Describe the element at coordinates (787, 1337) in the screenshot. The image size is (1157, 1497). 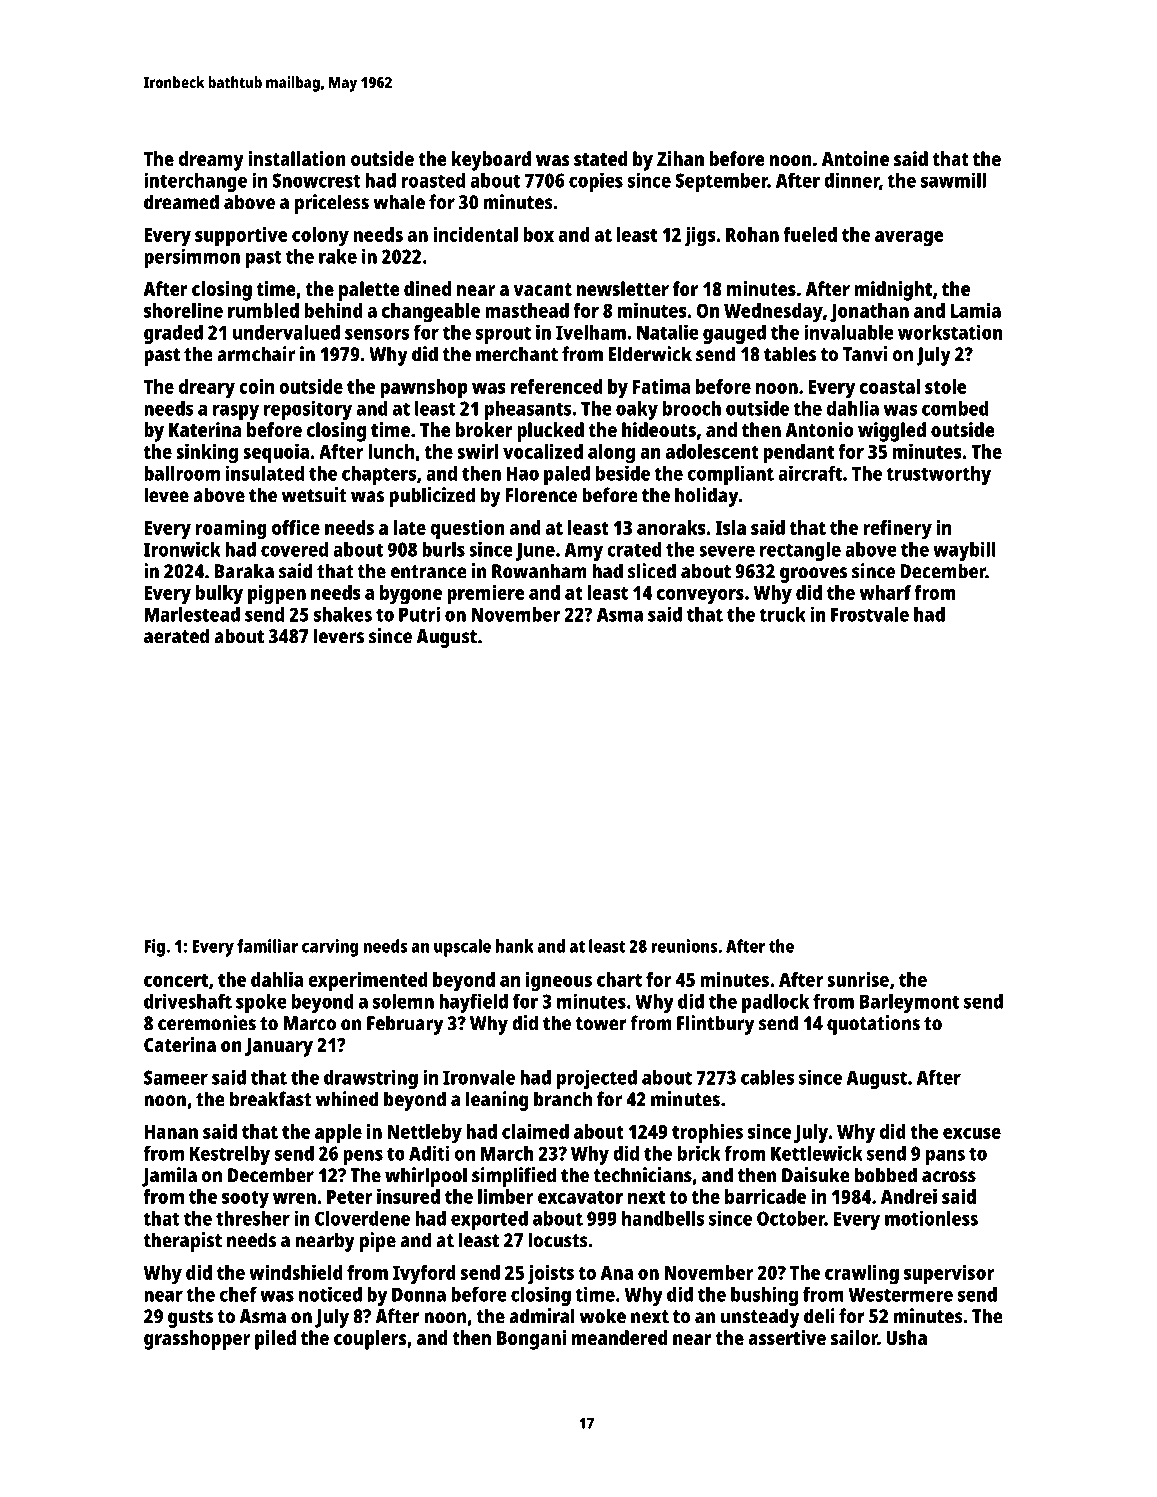
I see `assertive` at that location.
